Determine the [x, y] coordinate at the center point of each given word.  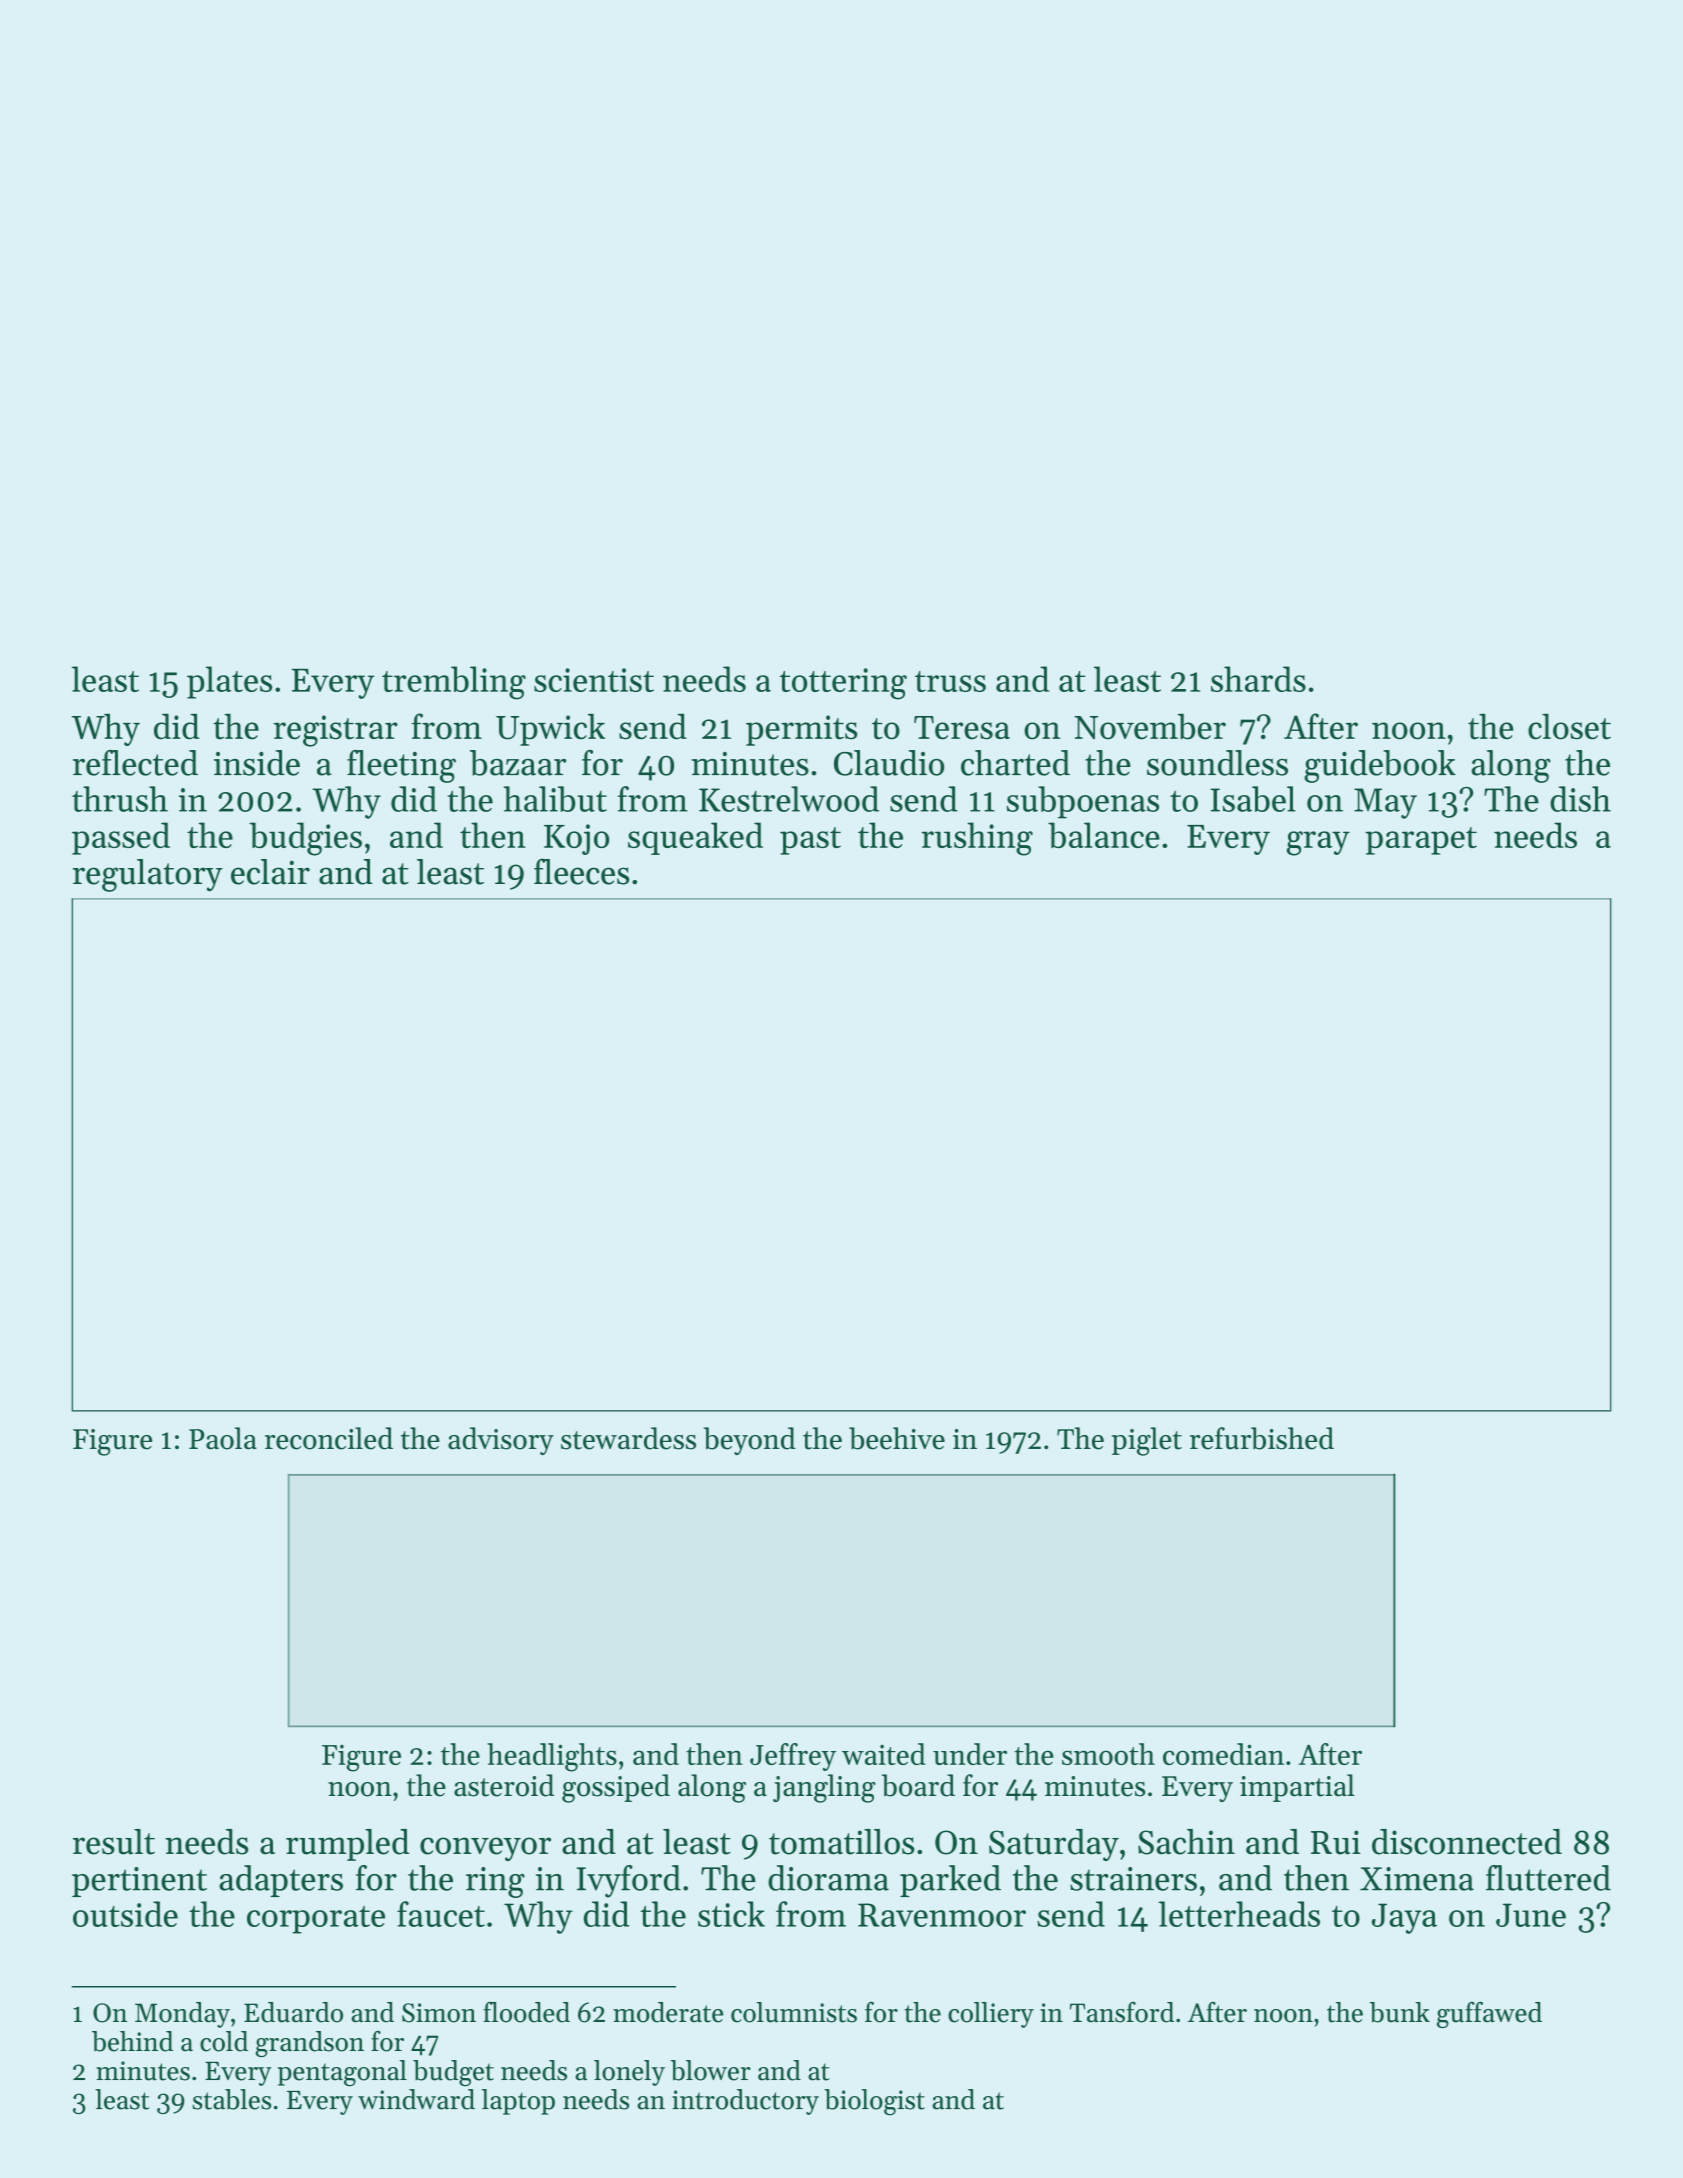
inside [257, 763]
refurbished [1262, 1438]
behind [132, 2041]
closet [1569, 726]
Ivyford [628, 1881]
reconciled [329, 1438]
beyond [750, 1441]
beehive [897, 1438]
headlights [552, 1757]
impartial [1297, 1788]
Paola [223, 1438]
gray [1318, 843]
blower [711, 2070]
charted [1015, 763]
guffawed [1489, 2014]
